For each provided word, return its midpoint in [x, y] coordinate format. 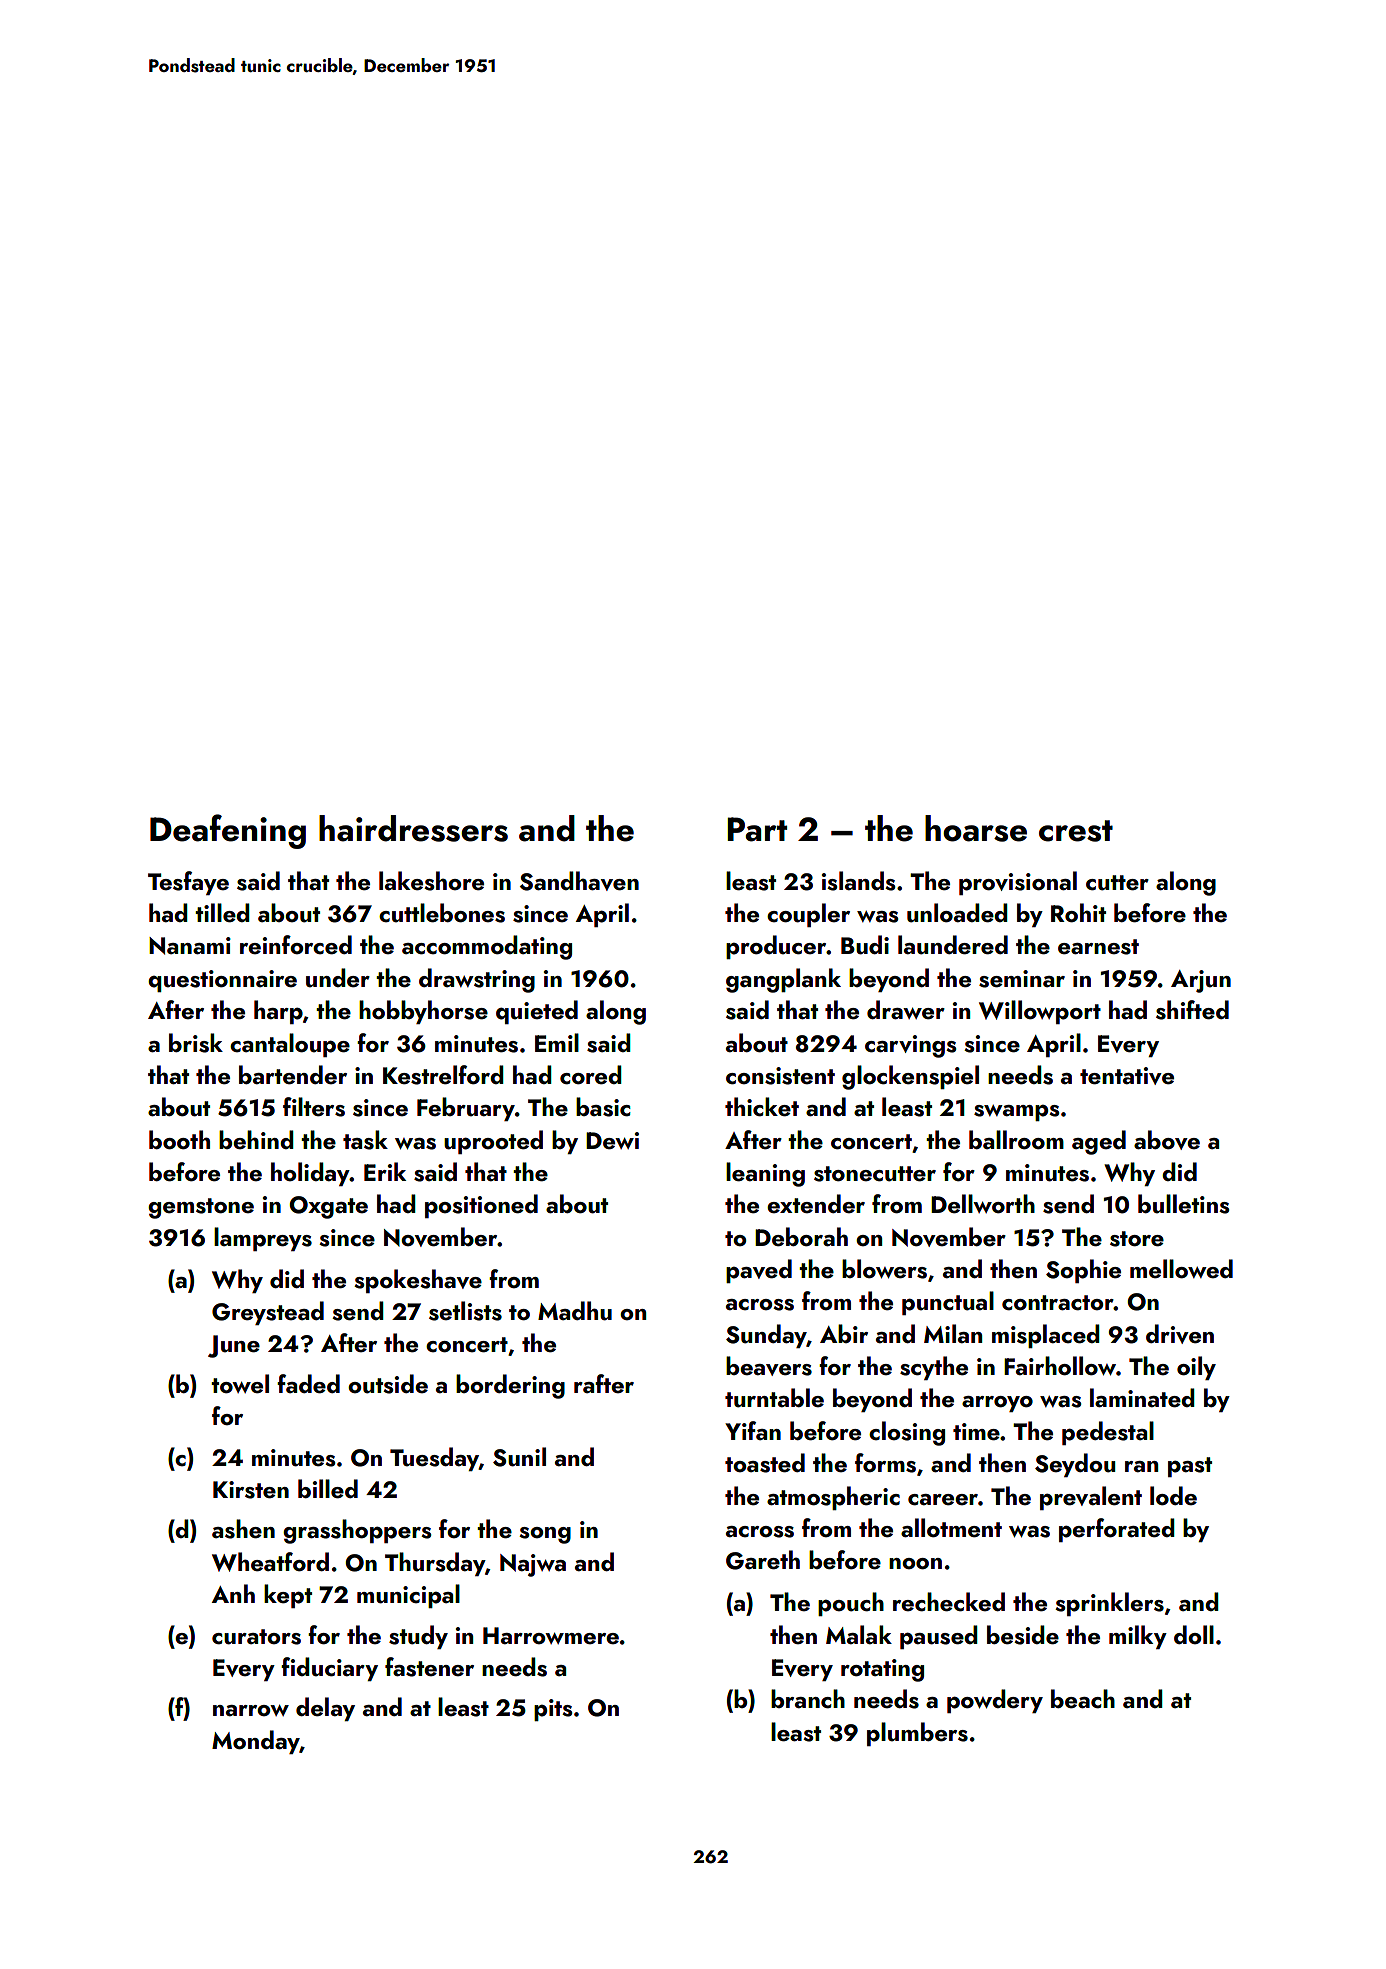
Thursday [435, 1564]
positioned [481, 1206]
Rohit [1078, 912]
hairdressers [413, 828]
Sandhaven [579, 881]
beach [1083, 1698]
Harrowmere [551, 1635]
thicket [762, 1106]
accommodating [487, 947]
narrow [251, 1710]
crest [1076, 831]
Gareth [763, 1560]
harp [278, 1012]
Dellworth [983, 1203]
